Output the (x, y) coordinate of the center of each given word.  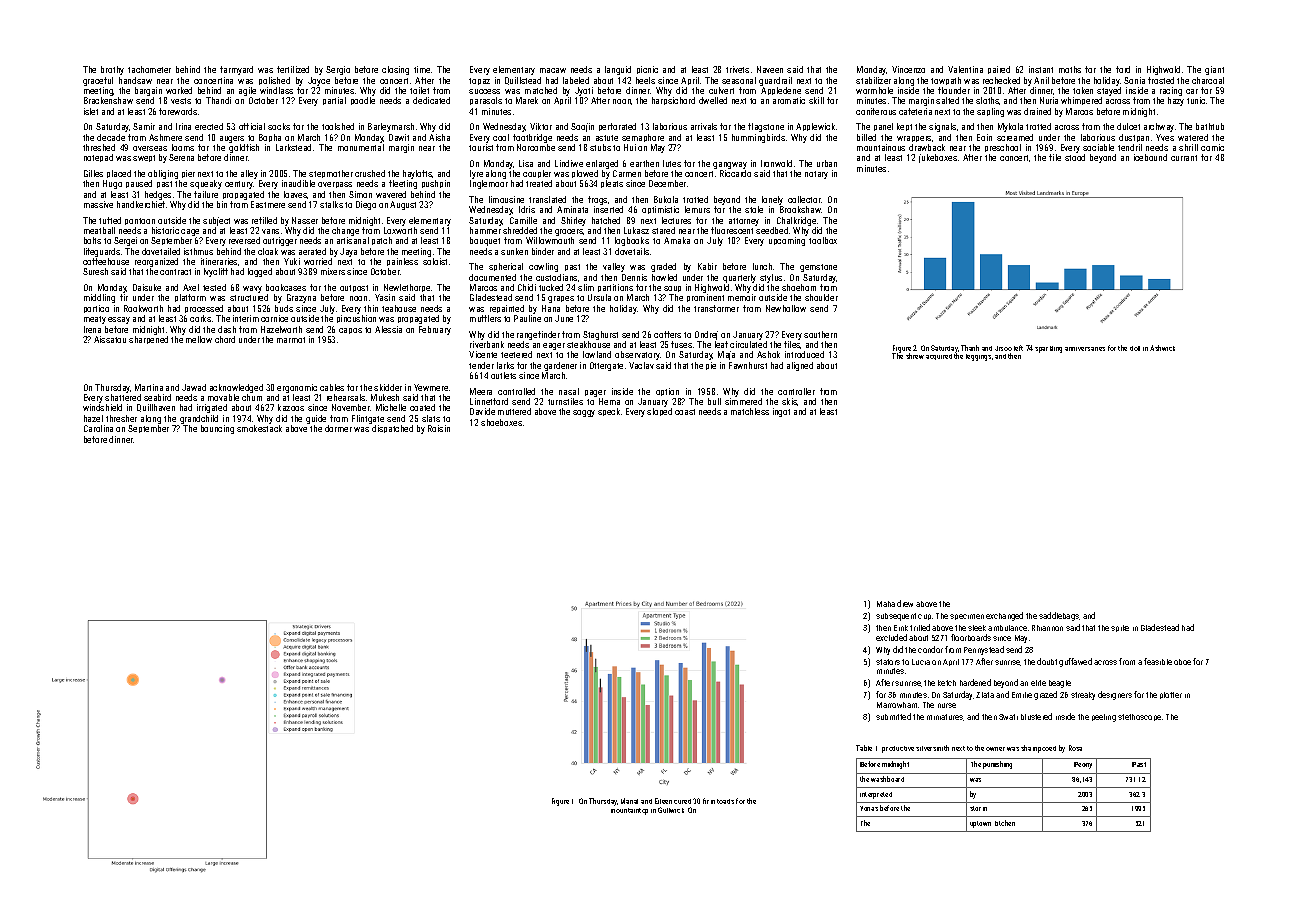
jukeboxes (938, 158)
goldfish (244, 148)
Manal (629, 801)
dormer (338, 428)
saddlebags (1059, 616)
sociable (1098, 147)
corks (200, 318)
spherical (506, 267)
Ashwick (1162, 348)
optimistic (660, 210)
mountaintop (629, 811)
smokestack (259, 428)
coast (685, 412)
